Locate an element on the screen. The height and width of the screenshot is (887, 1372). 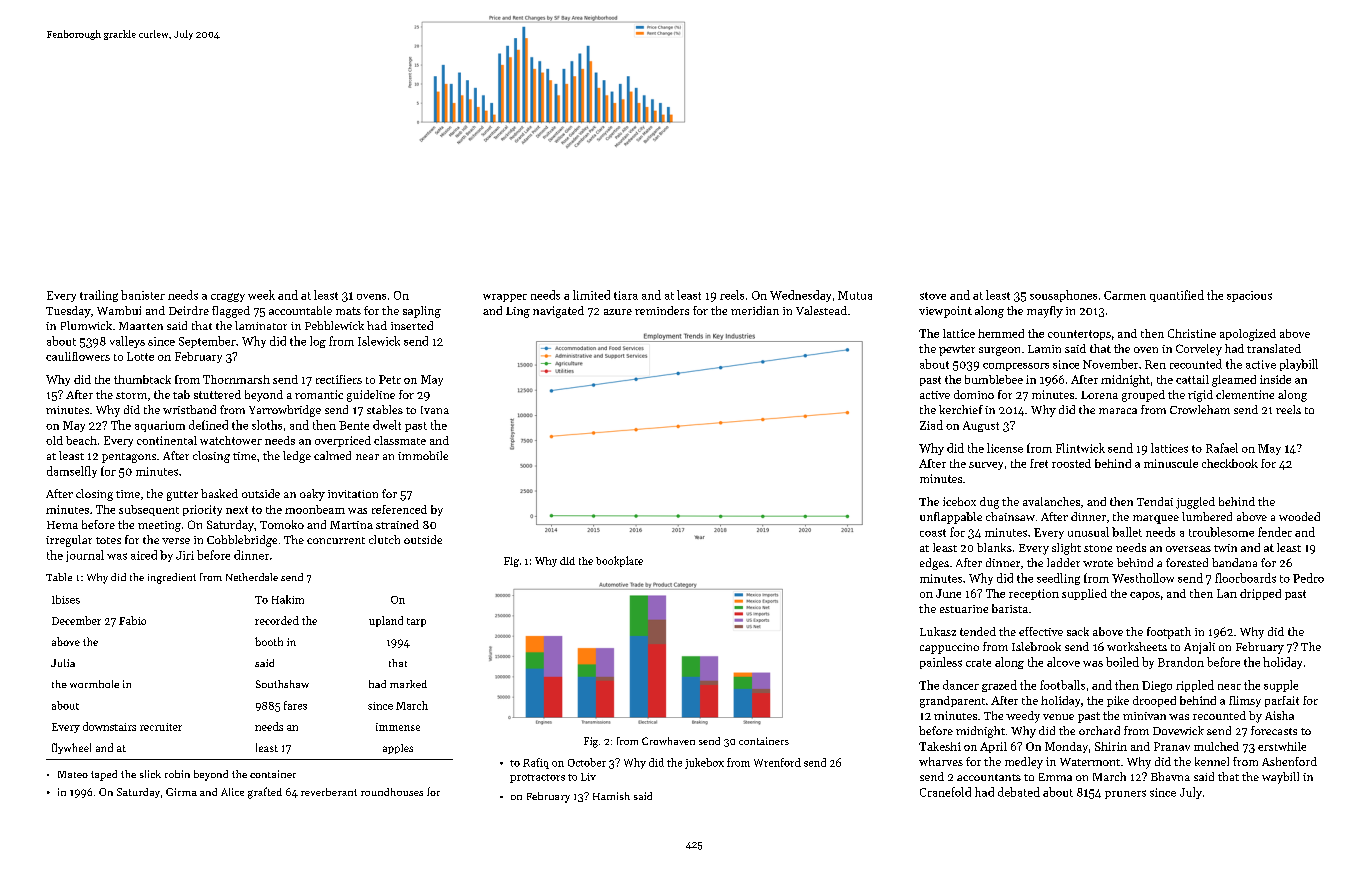
unusual is located at coordinates (1088, 532).
